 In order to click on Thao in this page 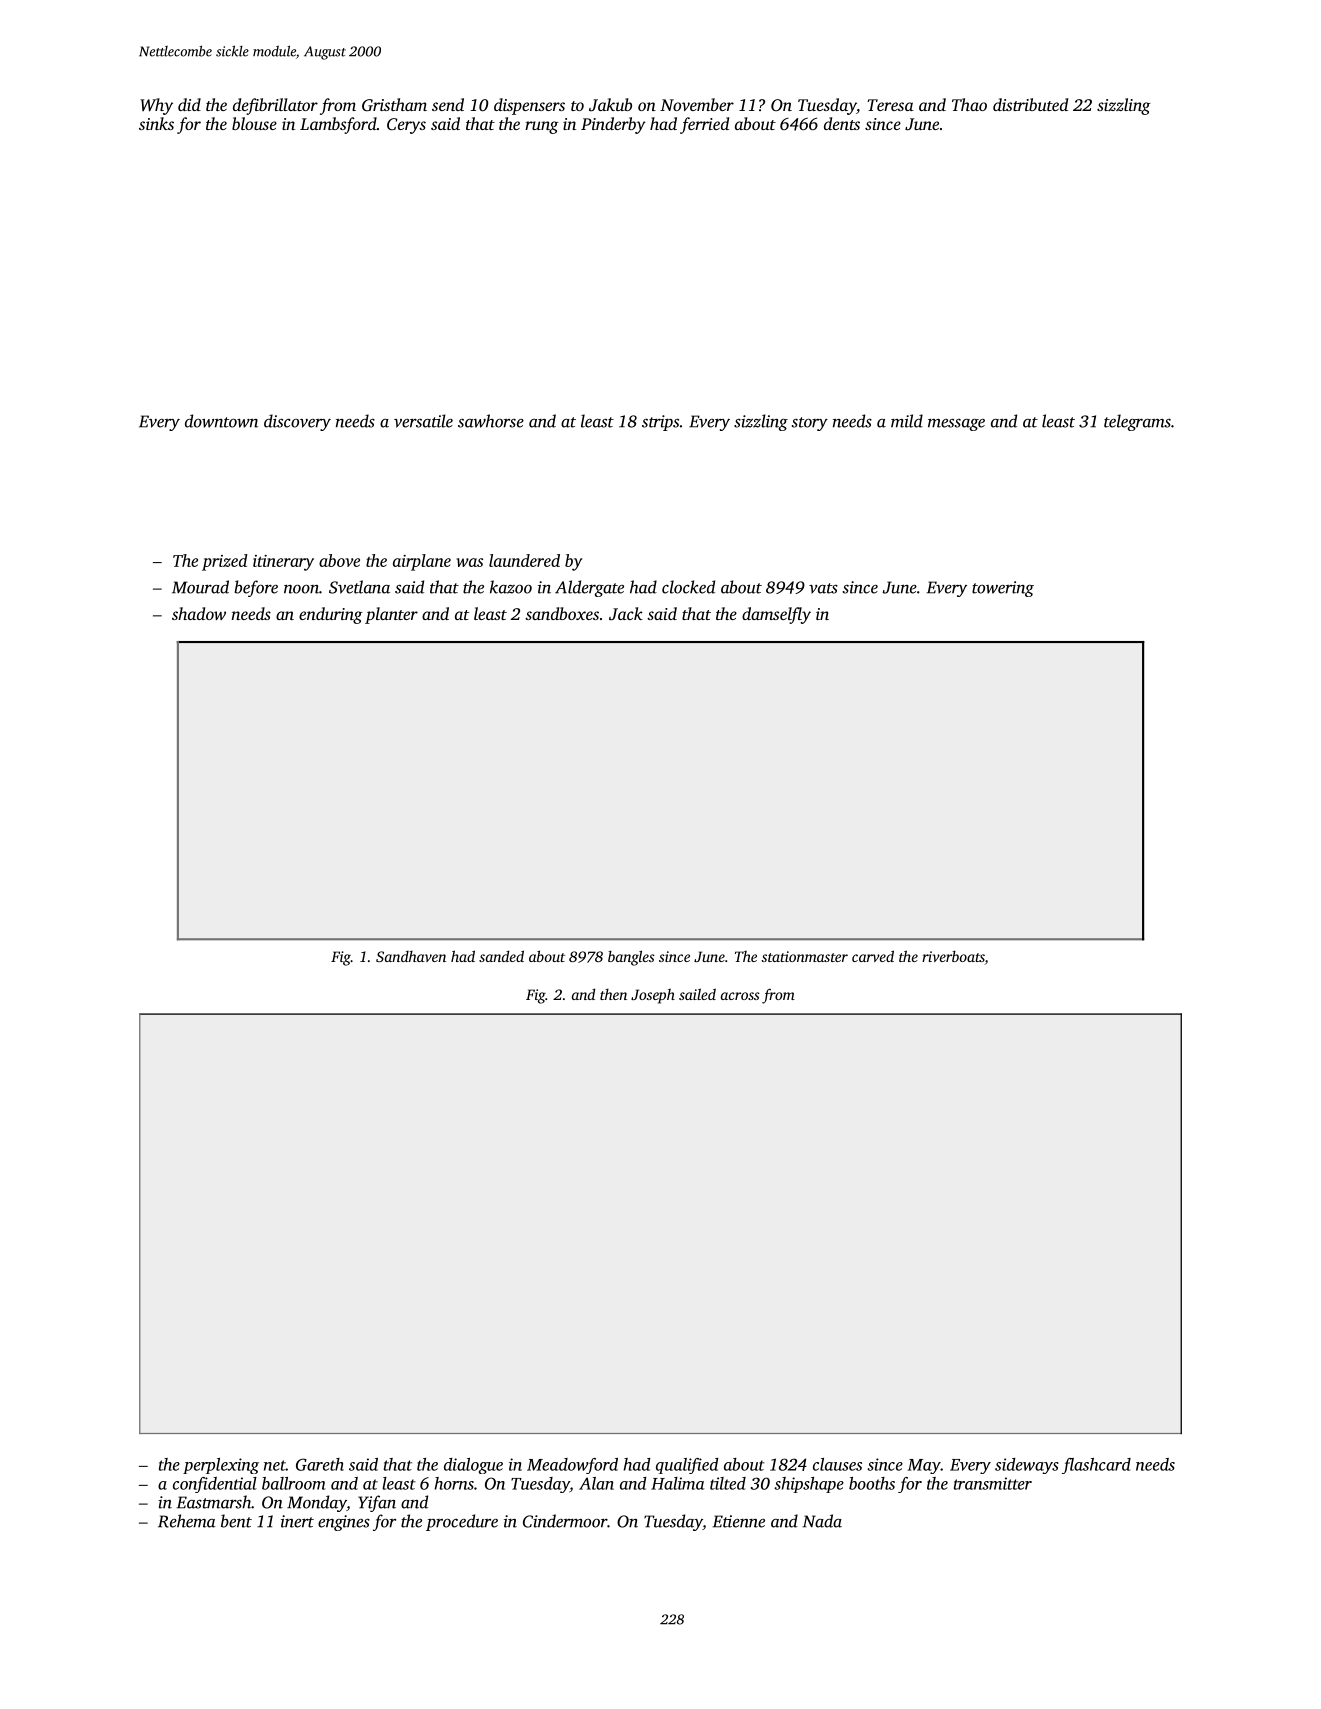, I will do `click(969, 104)`.
